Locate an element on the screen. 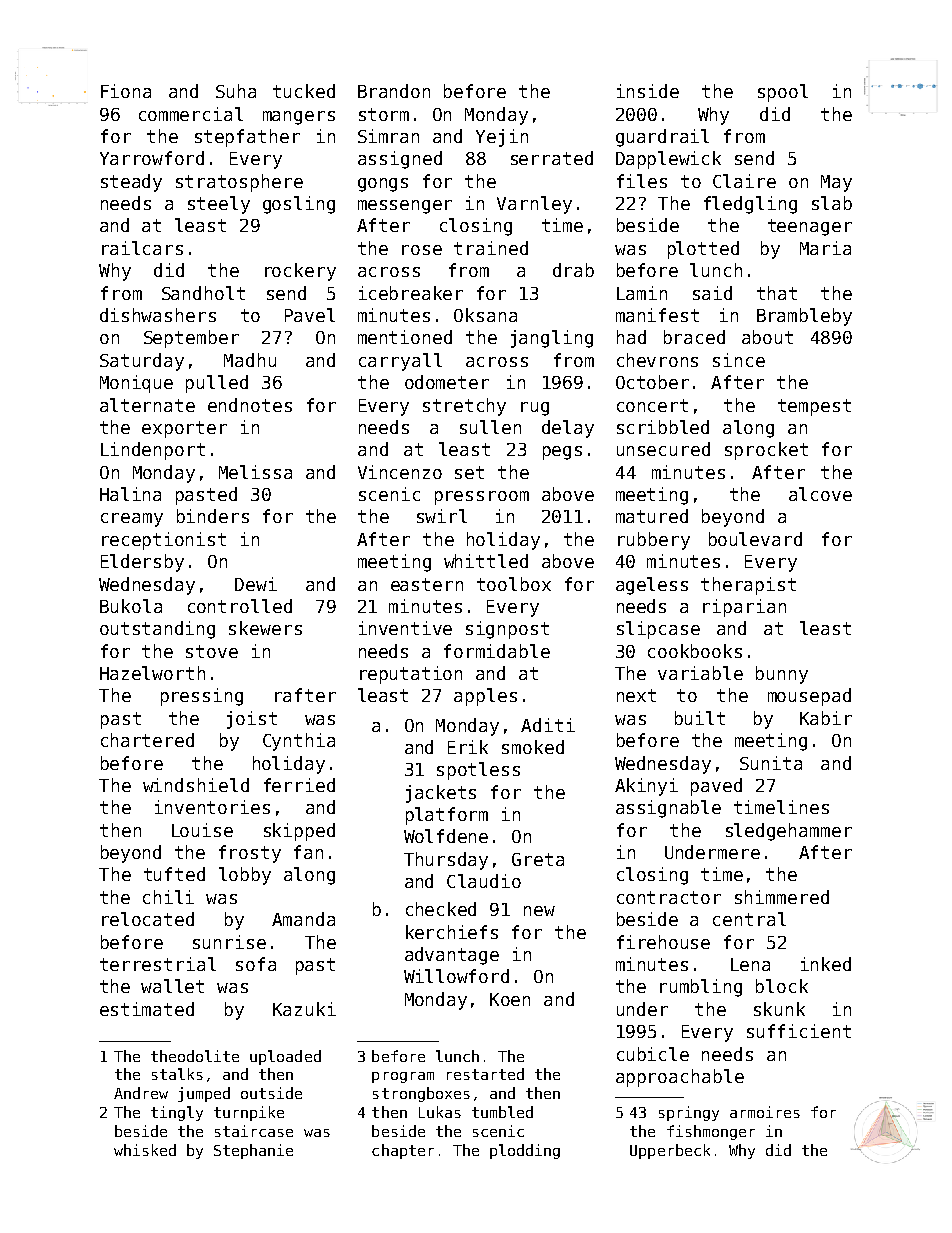 The width and height of the screenshot is (952, 1233). fishmonger is located at coordinates (711, 1132).
